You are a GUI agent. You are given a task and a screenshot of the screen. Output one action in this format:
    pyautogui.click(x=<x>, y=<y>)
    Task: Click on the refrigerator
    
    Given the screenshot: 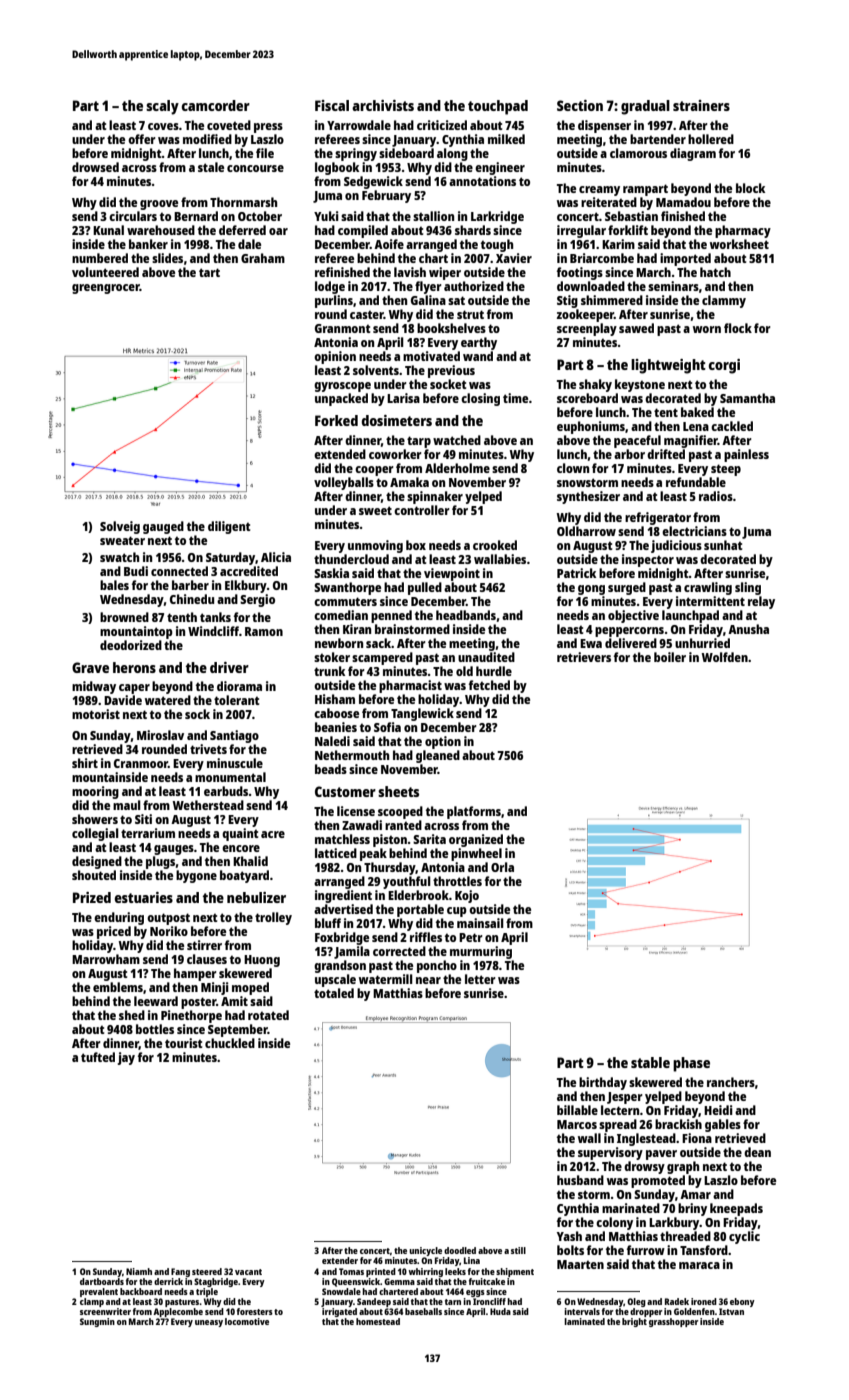 What is the action you would take?
    pyautogui.click(x=658, y=518)
